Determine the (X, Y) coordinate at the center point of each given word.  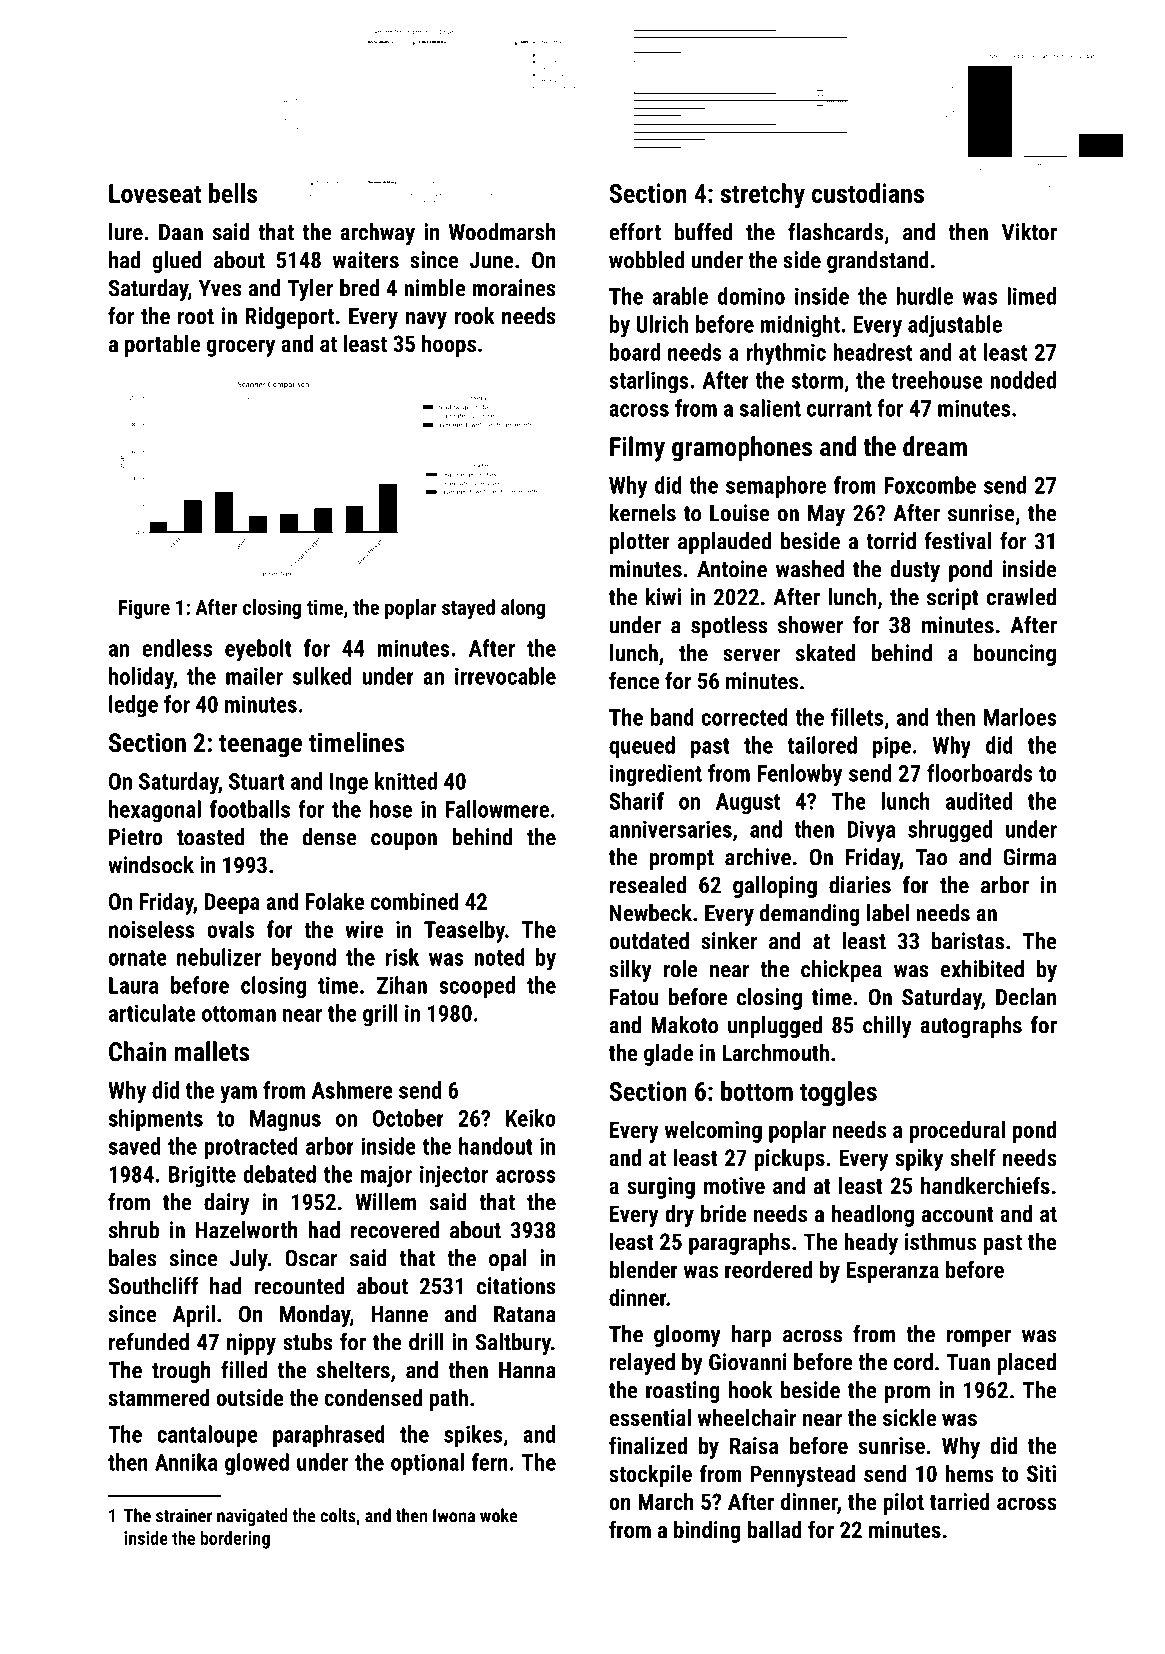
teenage (260, 746)
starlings (649, 382)
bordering (235, 1540)
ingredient (656, 775)
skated (825, 653)
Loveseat (155, 193)
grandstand (878, 262)
